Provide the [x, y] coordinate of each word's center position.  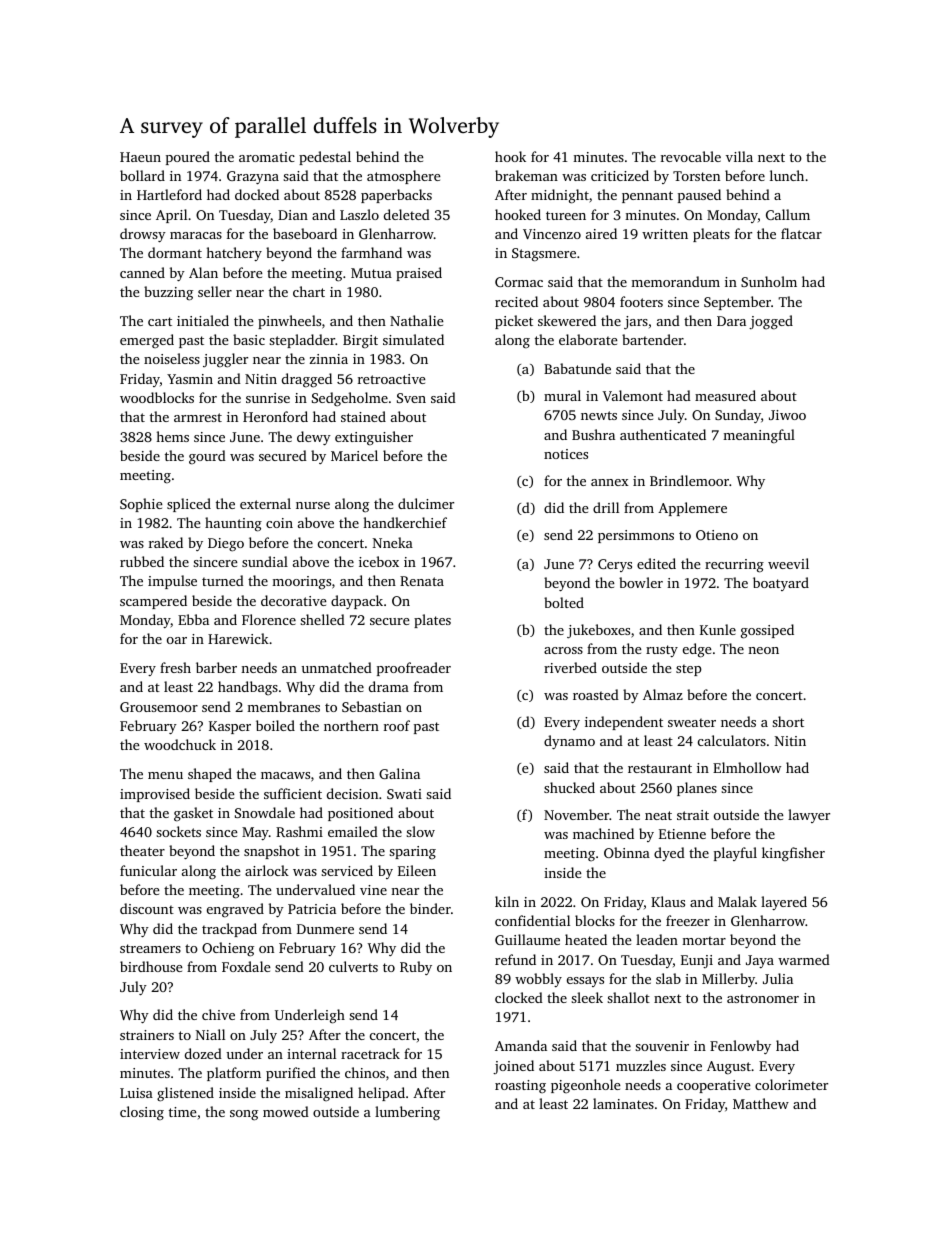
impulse [172, 582]
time [183, 1112]
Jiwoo [787, 415]
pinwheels [289, 322]
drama [389, 686]
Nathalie [417, 320]
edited [656, 563]
